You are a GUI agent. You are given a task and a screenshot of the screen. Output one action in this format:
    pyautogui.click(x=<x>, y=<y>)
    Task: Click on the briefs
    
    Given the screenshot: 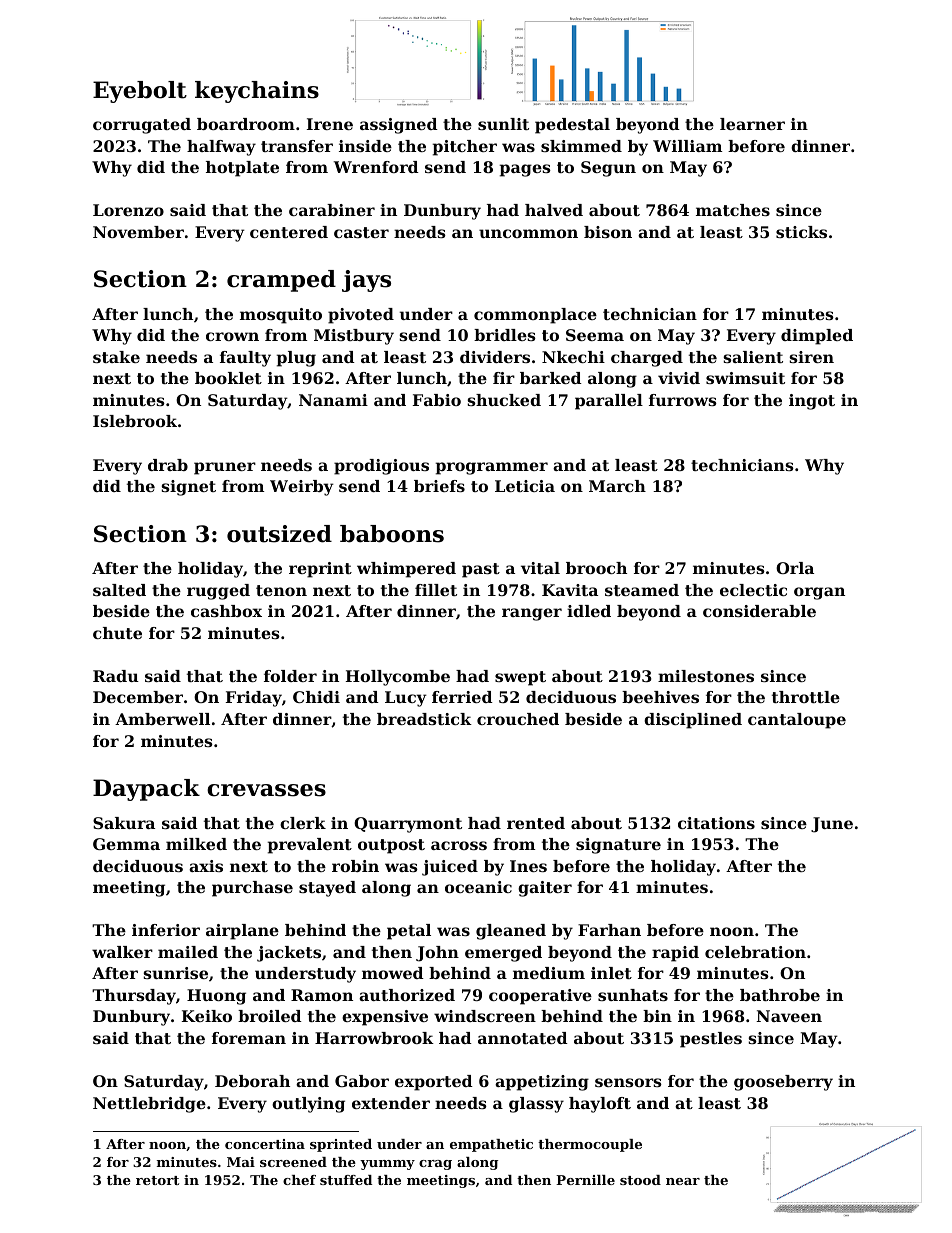 What is the action you would take?
    pyautogui.click(x=439, y=486)
